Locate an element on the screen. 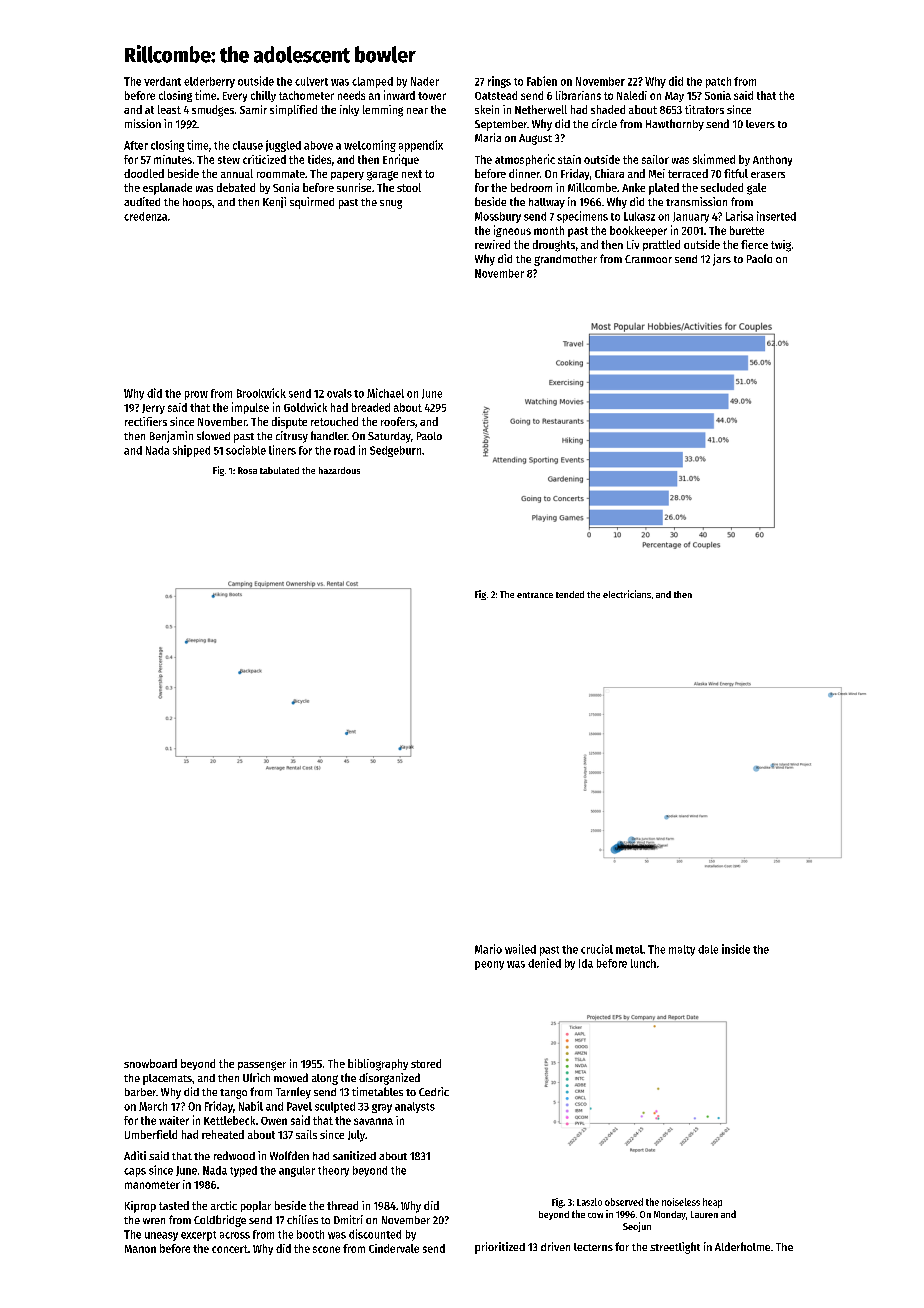 The width and height of the screenshot is (924, 1308). Fabien is located at coordinates (542, 81).
